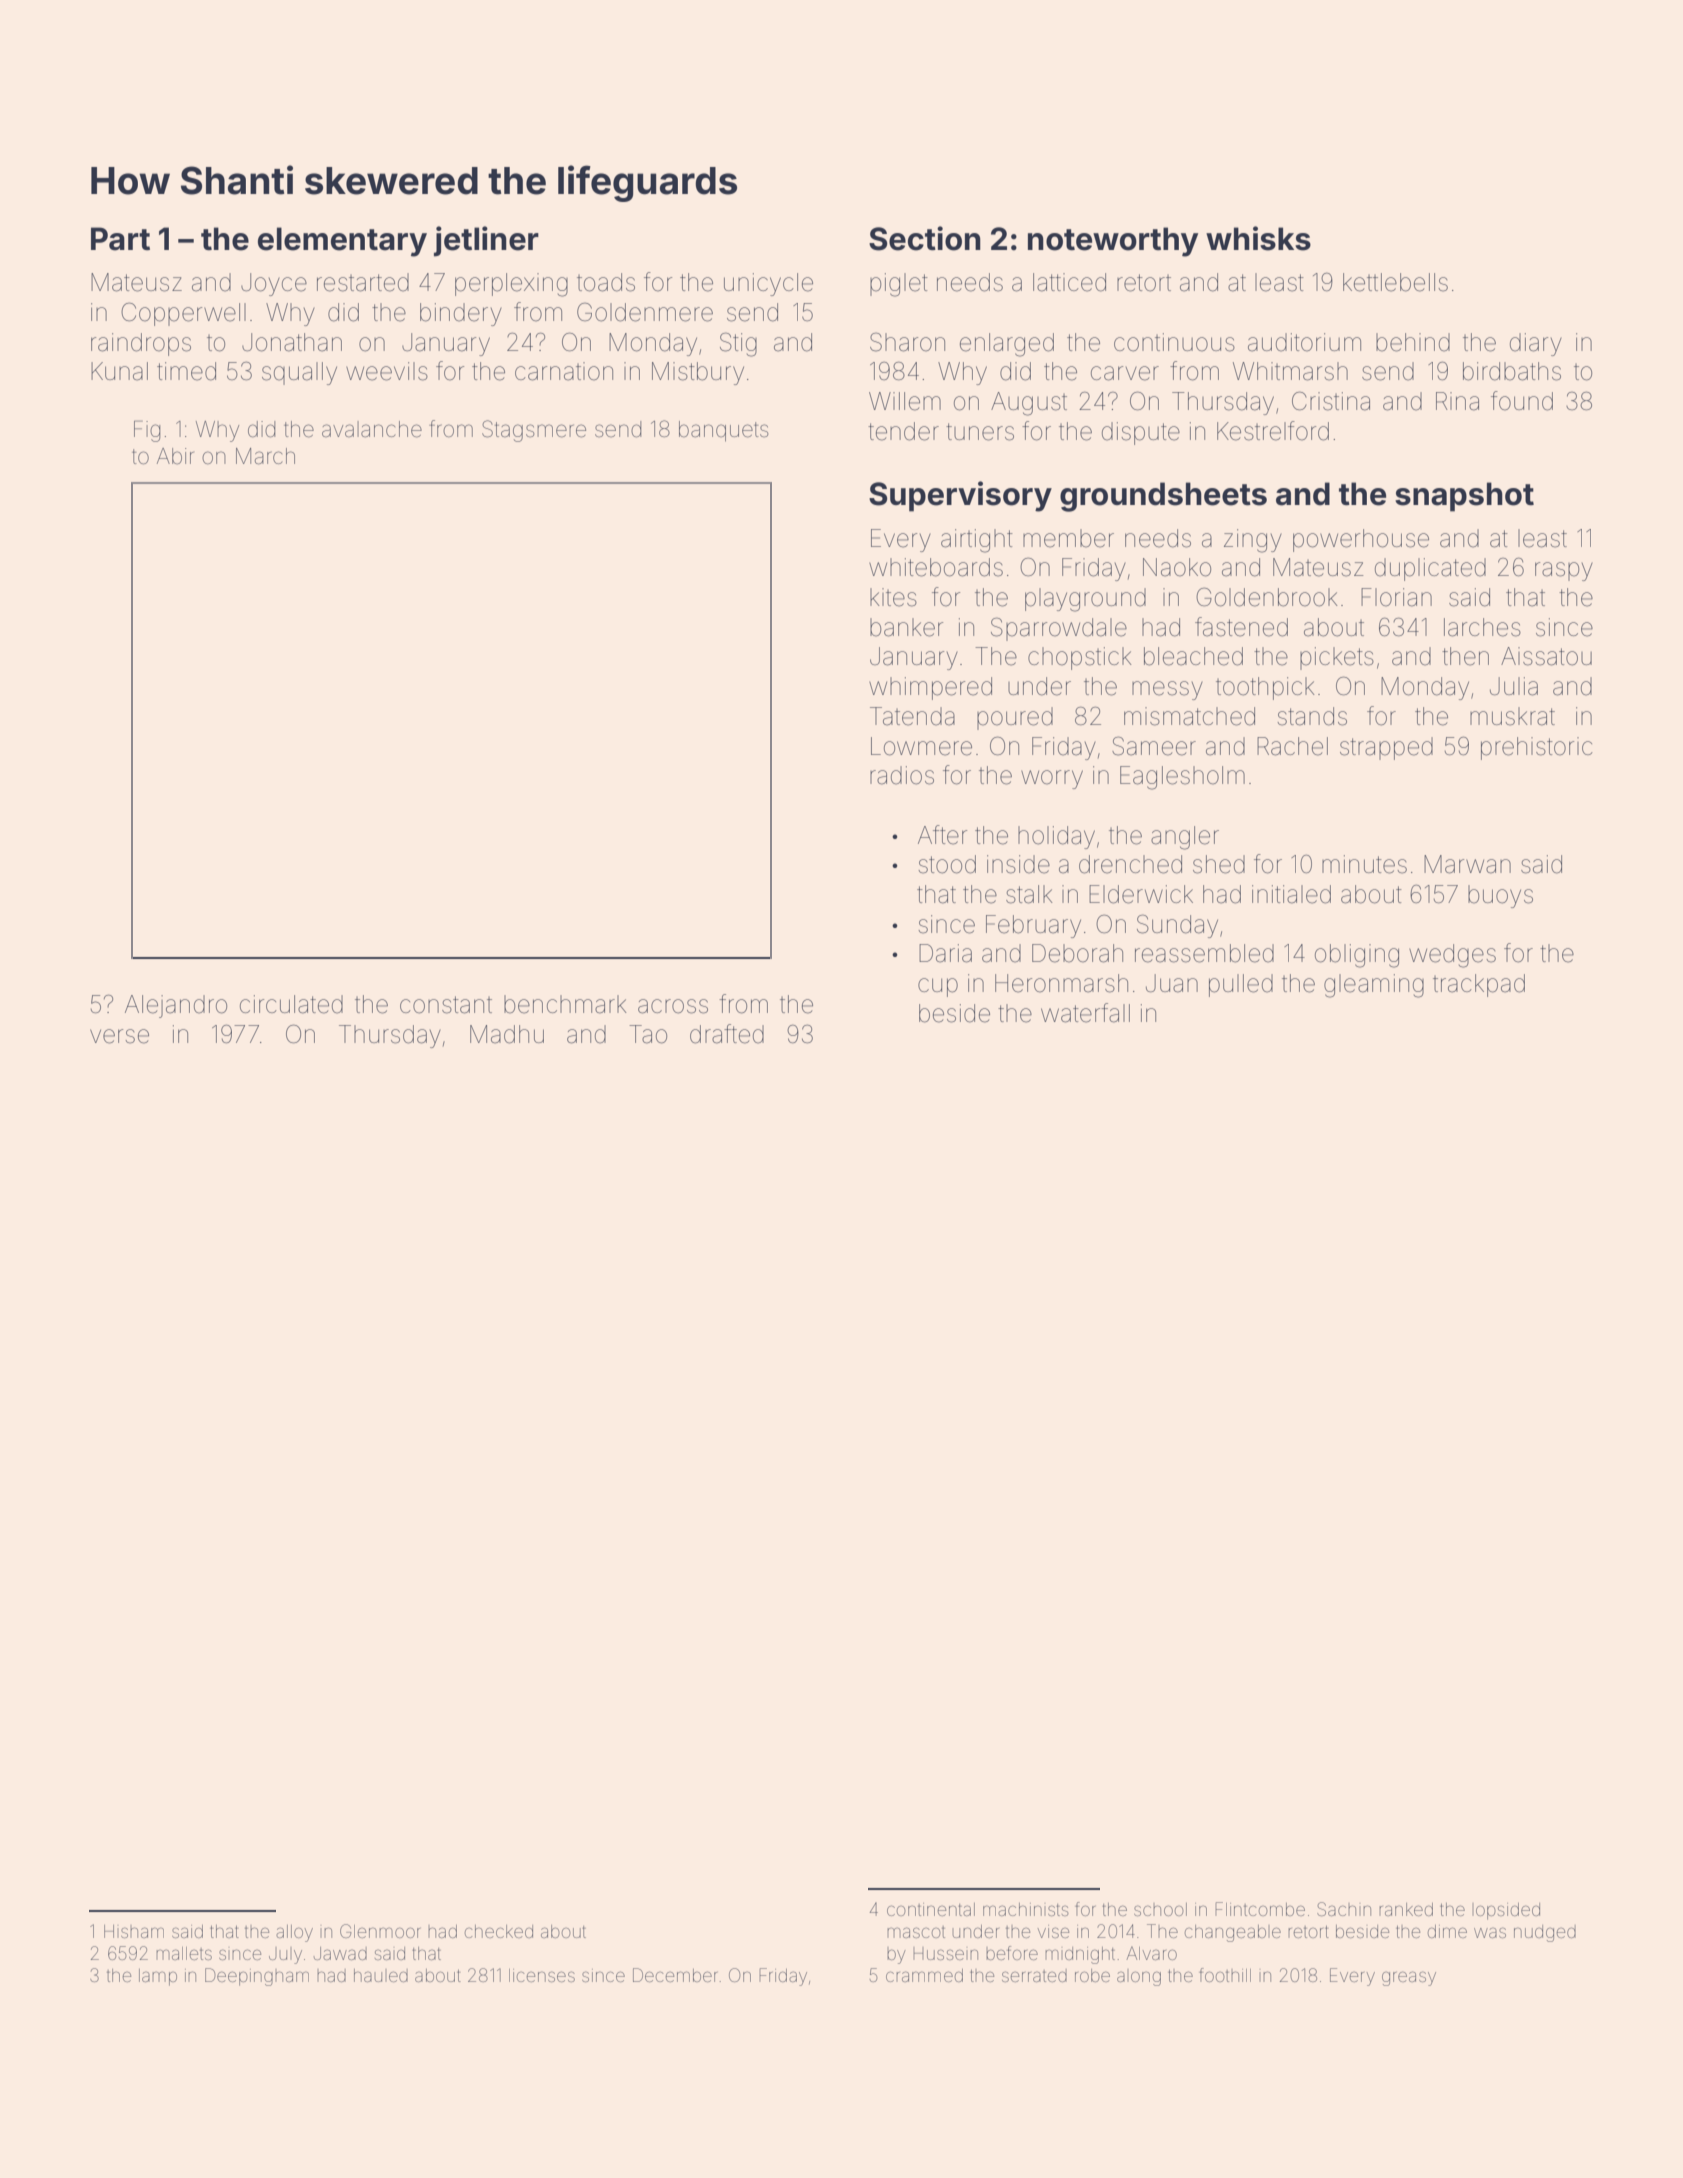  I want to click on March, so click(265, 456).
